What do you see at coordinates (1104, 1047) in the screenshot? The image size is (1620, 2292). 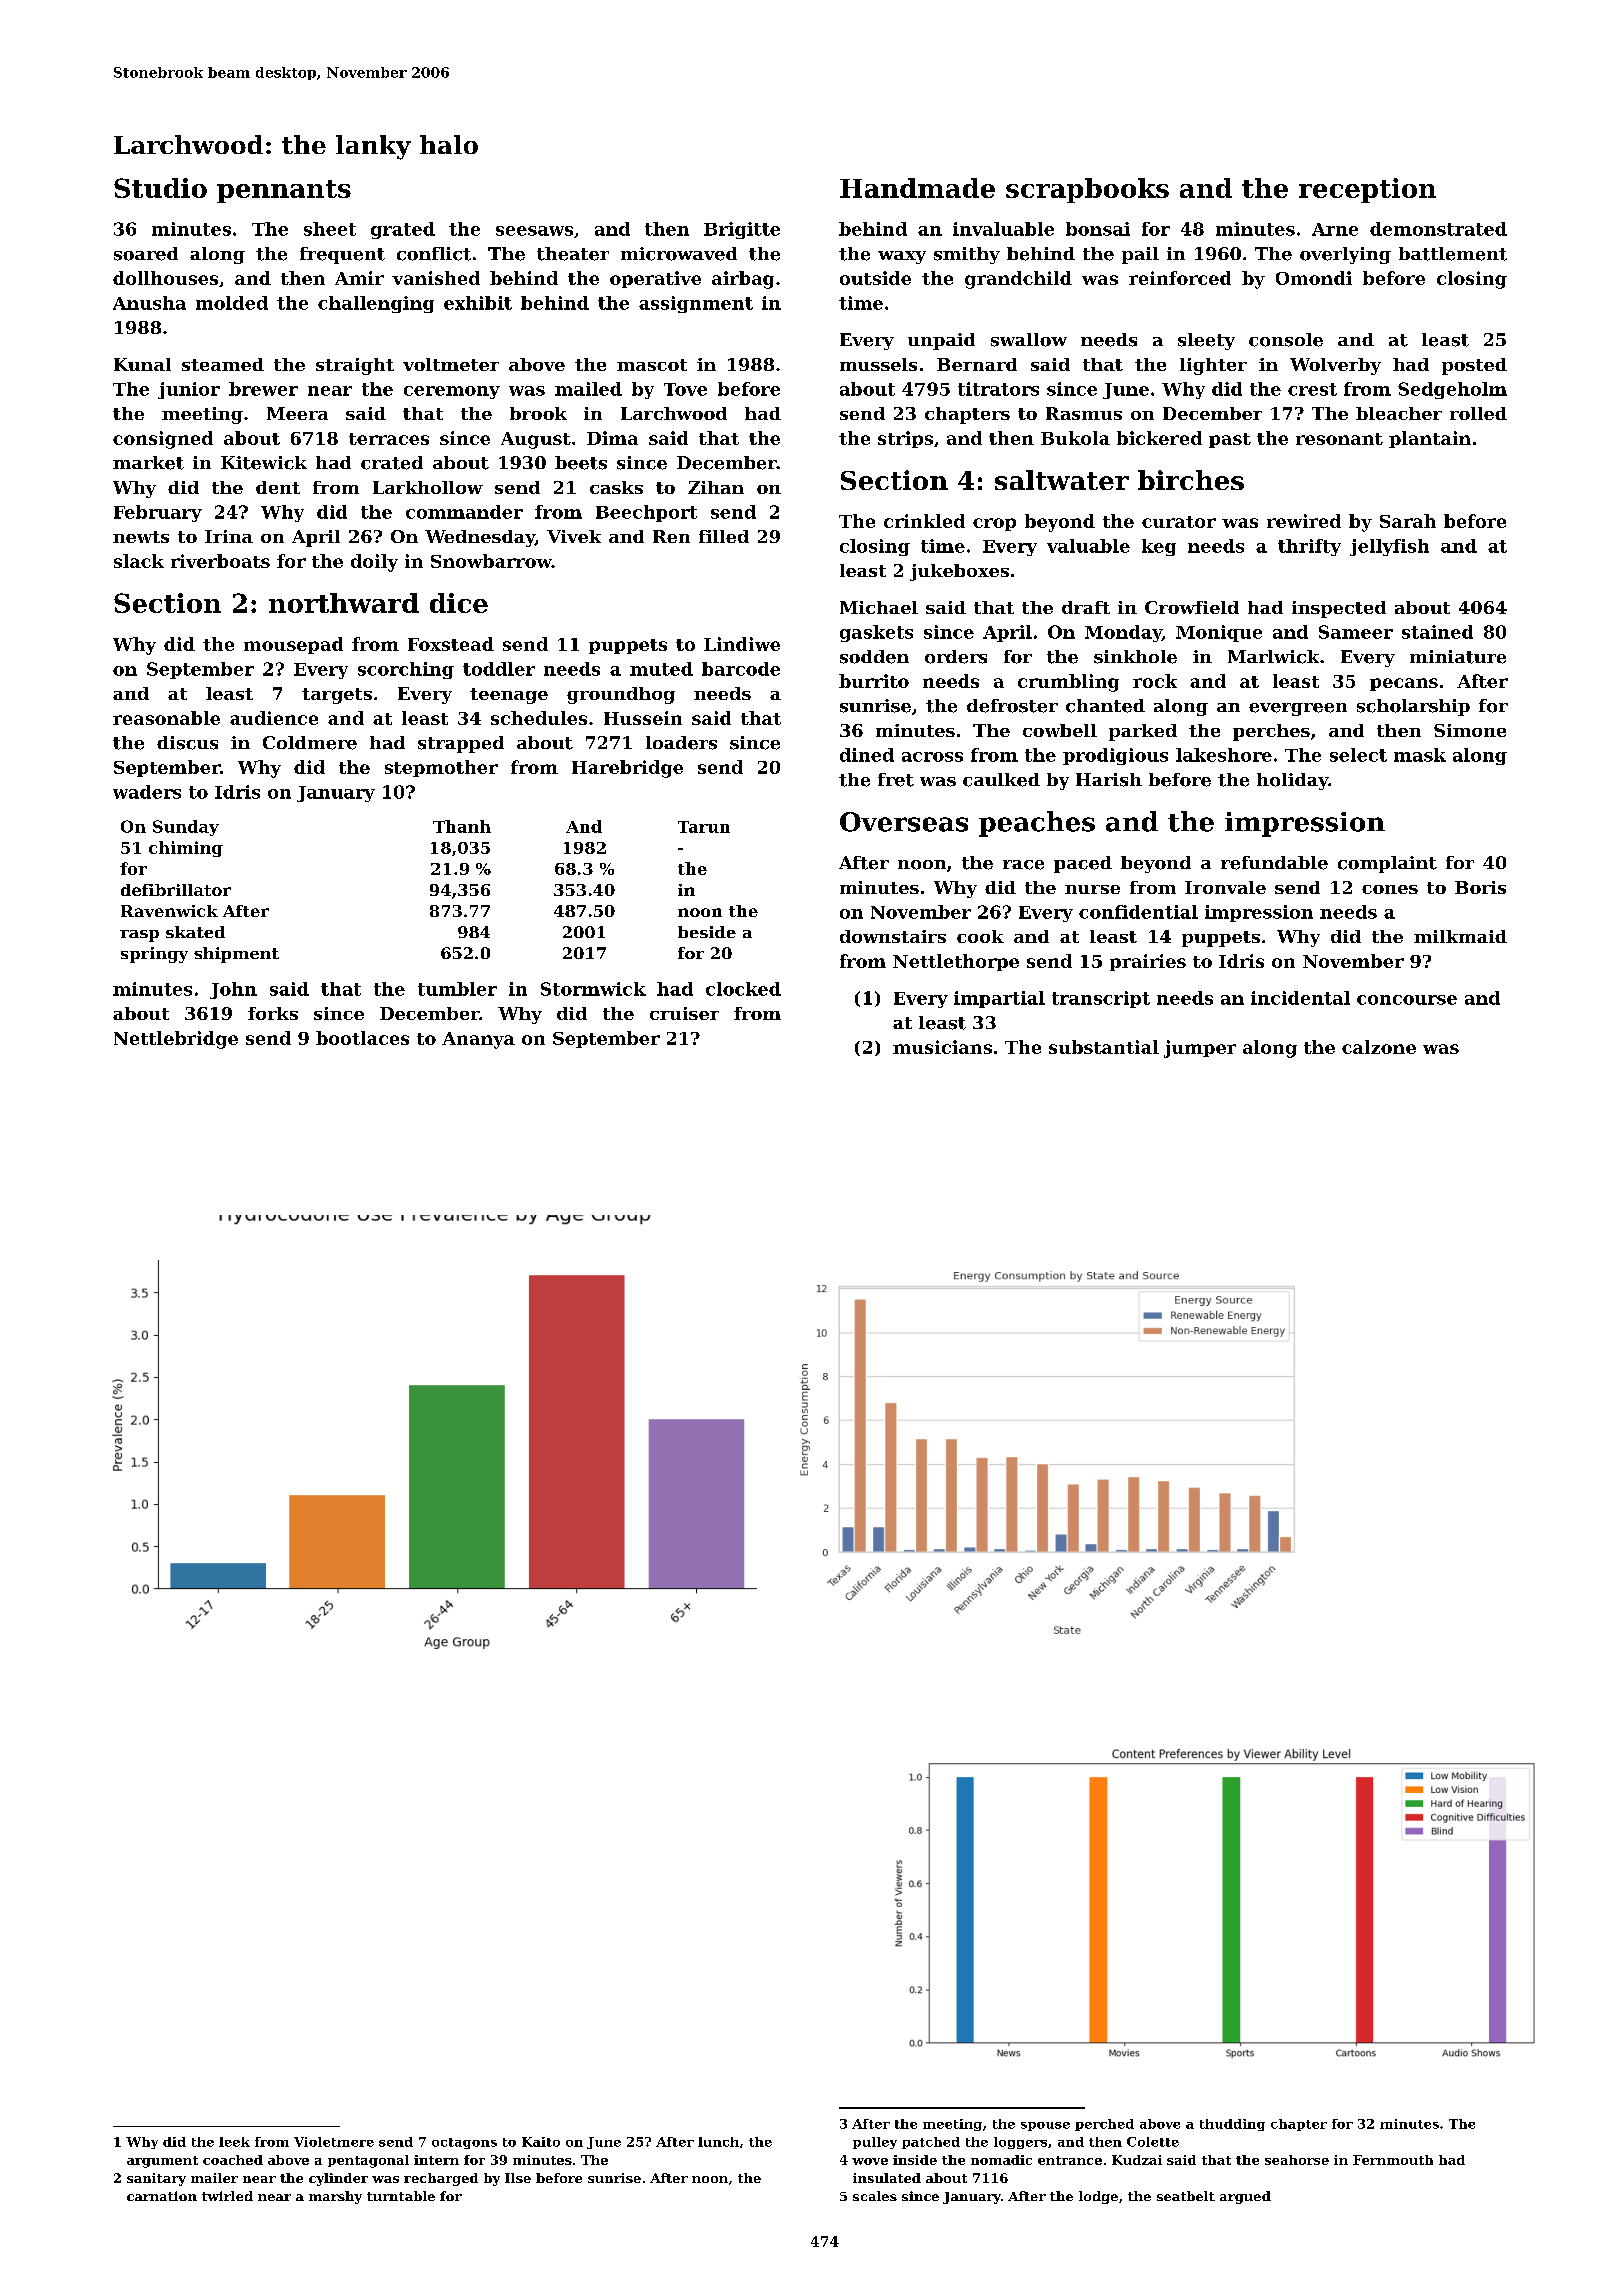 I see `substantial` at bounding box center [1104, 1047].
